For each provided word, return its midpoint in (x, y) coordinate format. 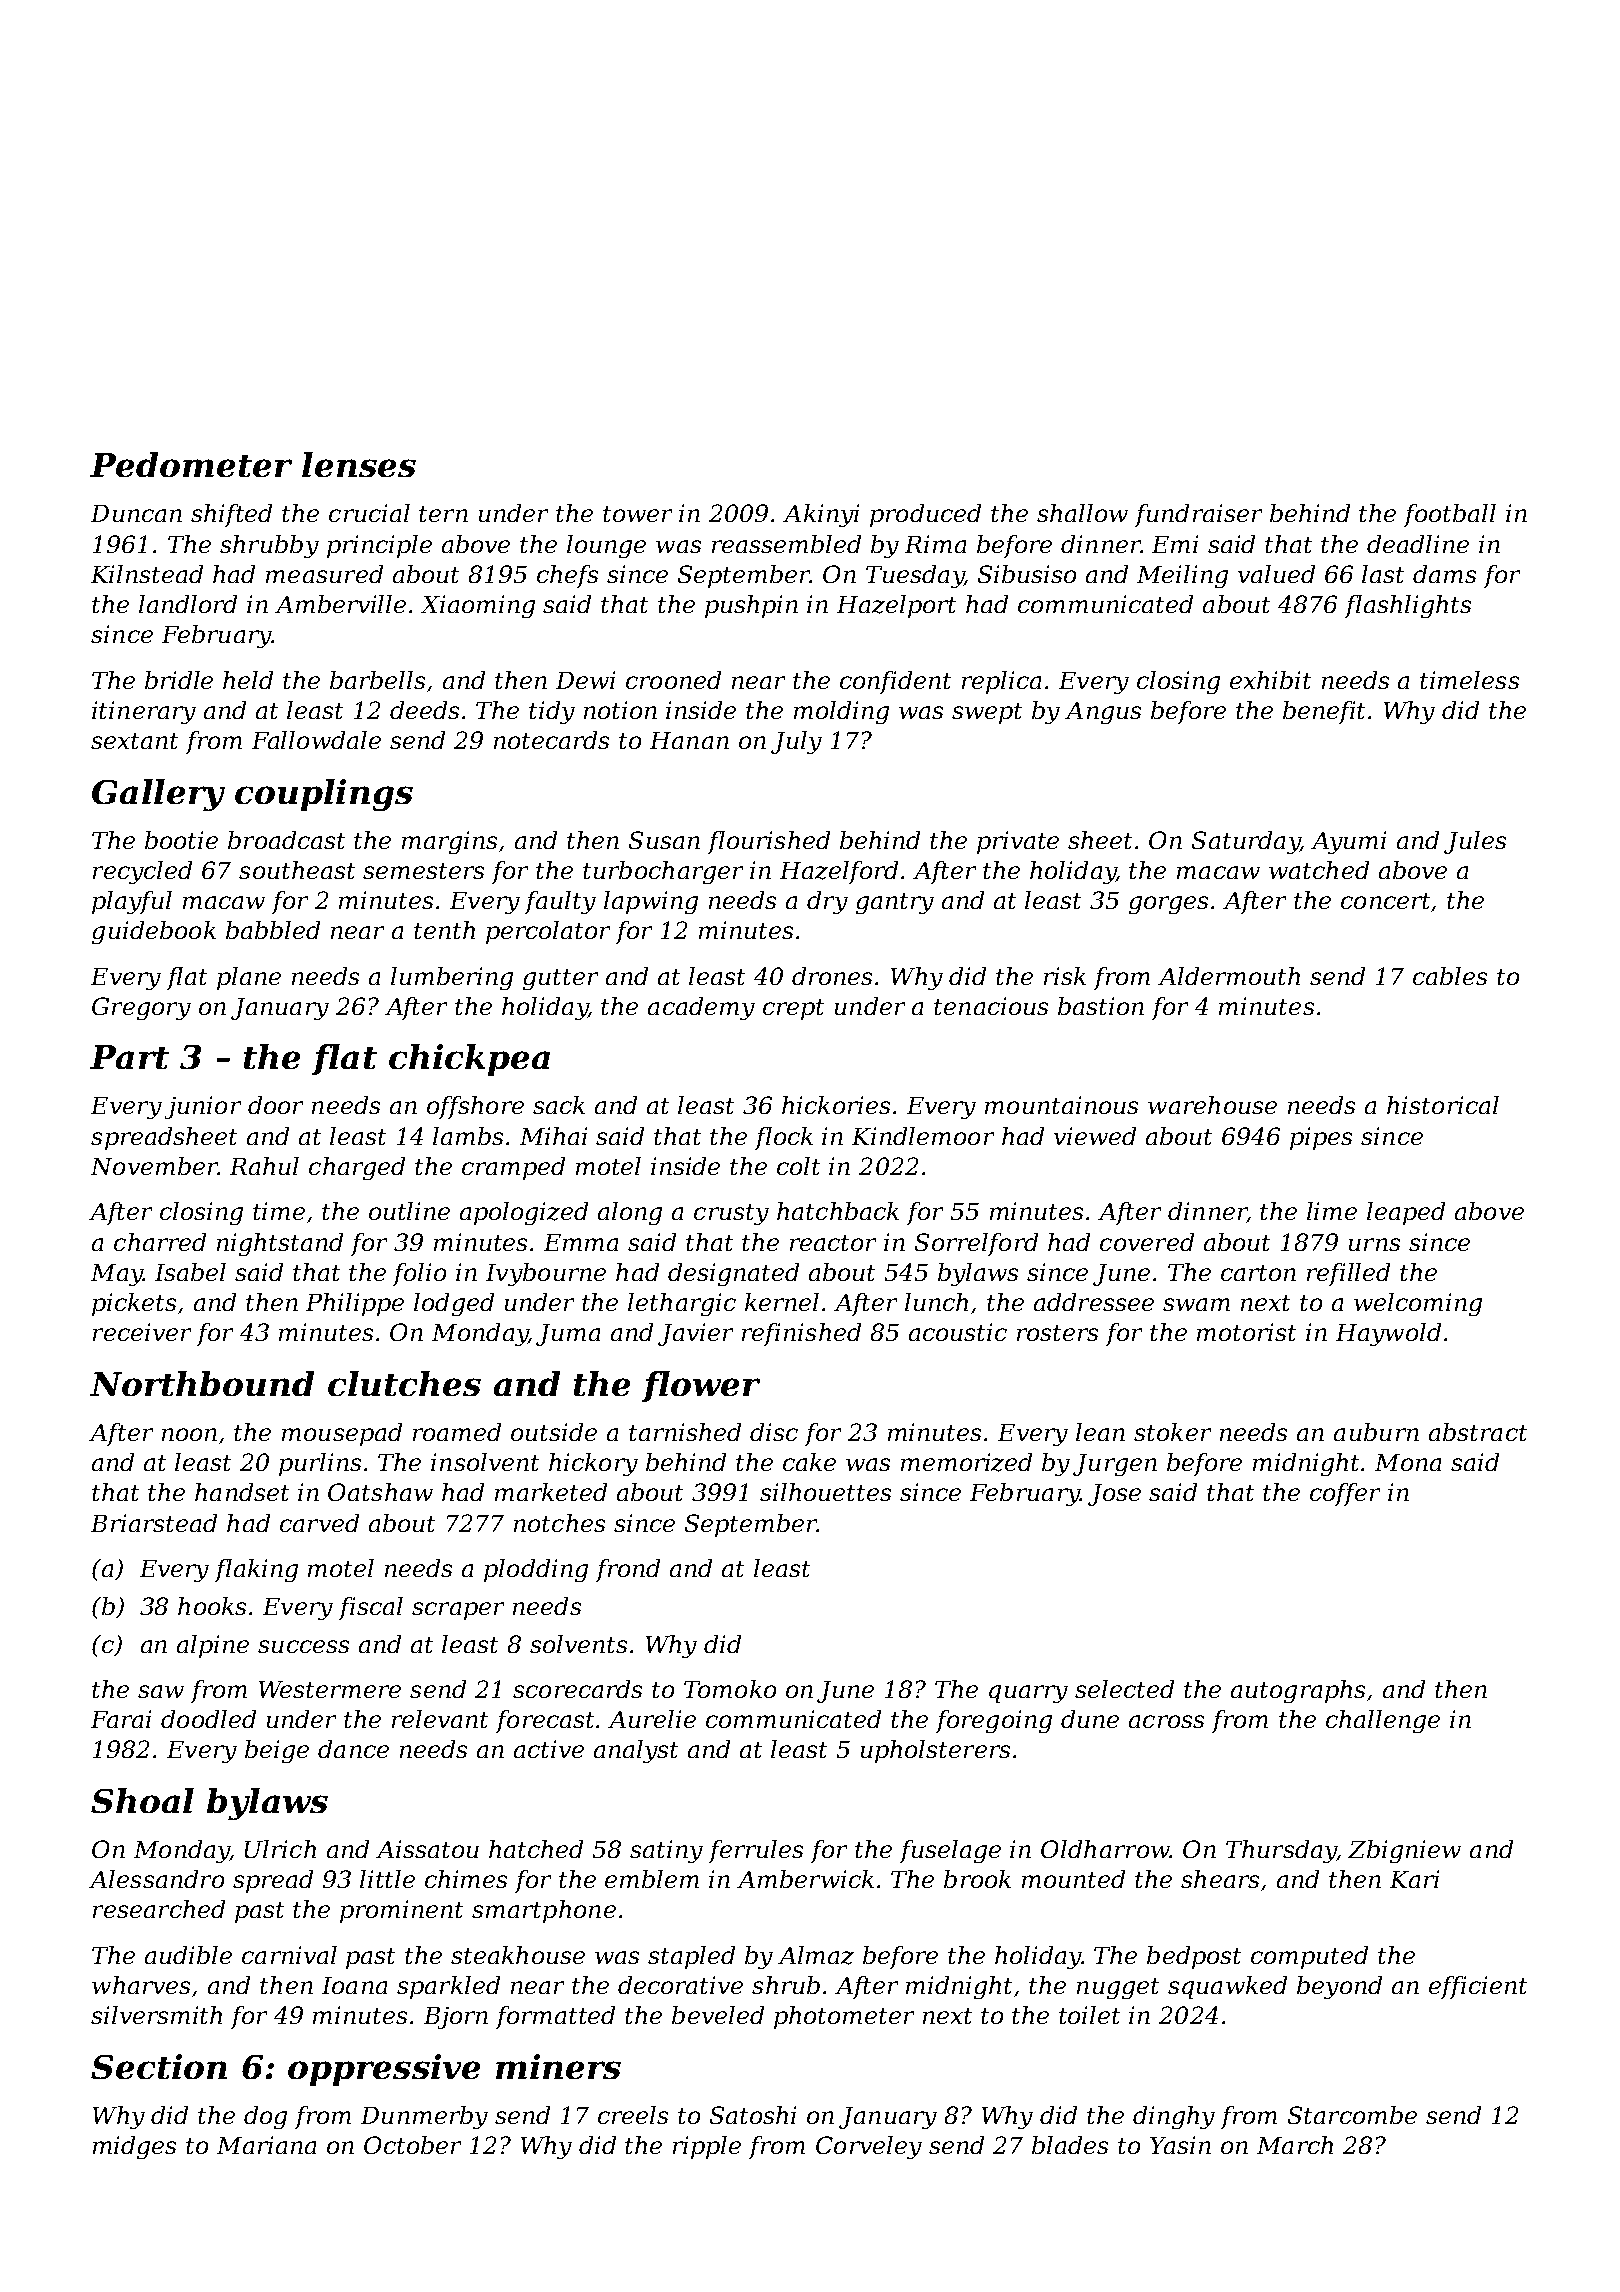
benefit (1324, 712)
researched (159, 1909)
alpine (213, 1646)
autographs (1298, 1691)
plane (249, 978)
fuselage (950, 1851)
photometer (844, 2017)
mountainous (1061, 1105)
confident (895, 682)
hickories (836, 1105)
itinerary (144, 712)
